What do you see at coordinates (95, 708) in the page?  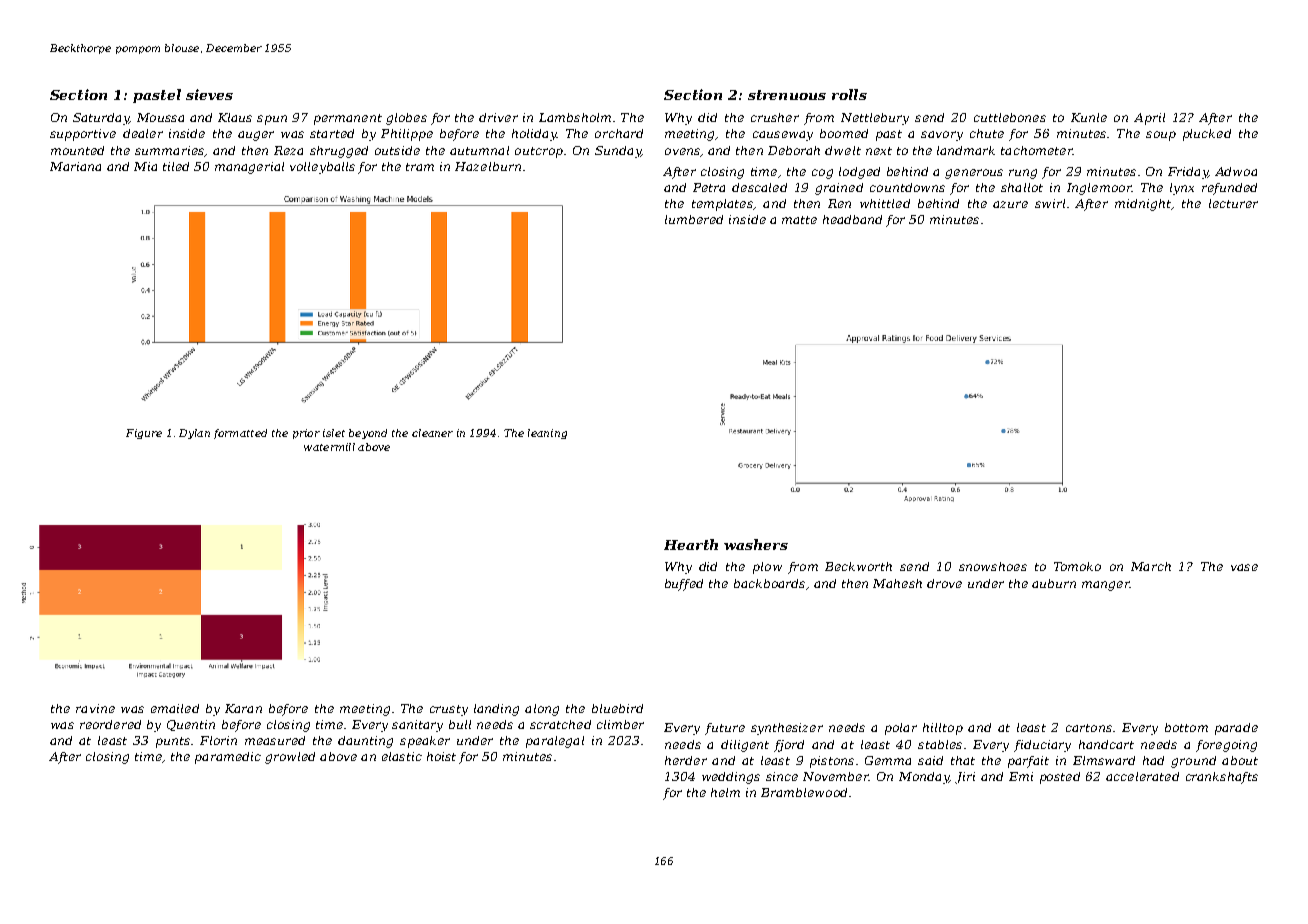 I see `ravine` at bounding box center [95, 708].
